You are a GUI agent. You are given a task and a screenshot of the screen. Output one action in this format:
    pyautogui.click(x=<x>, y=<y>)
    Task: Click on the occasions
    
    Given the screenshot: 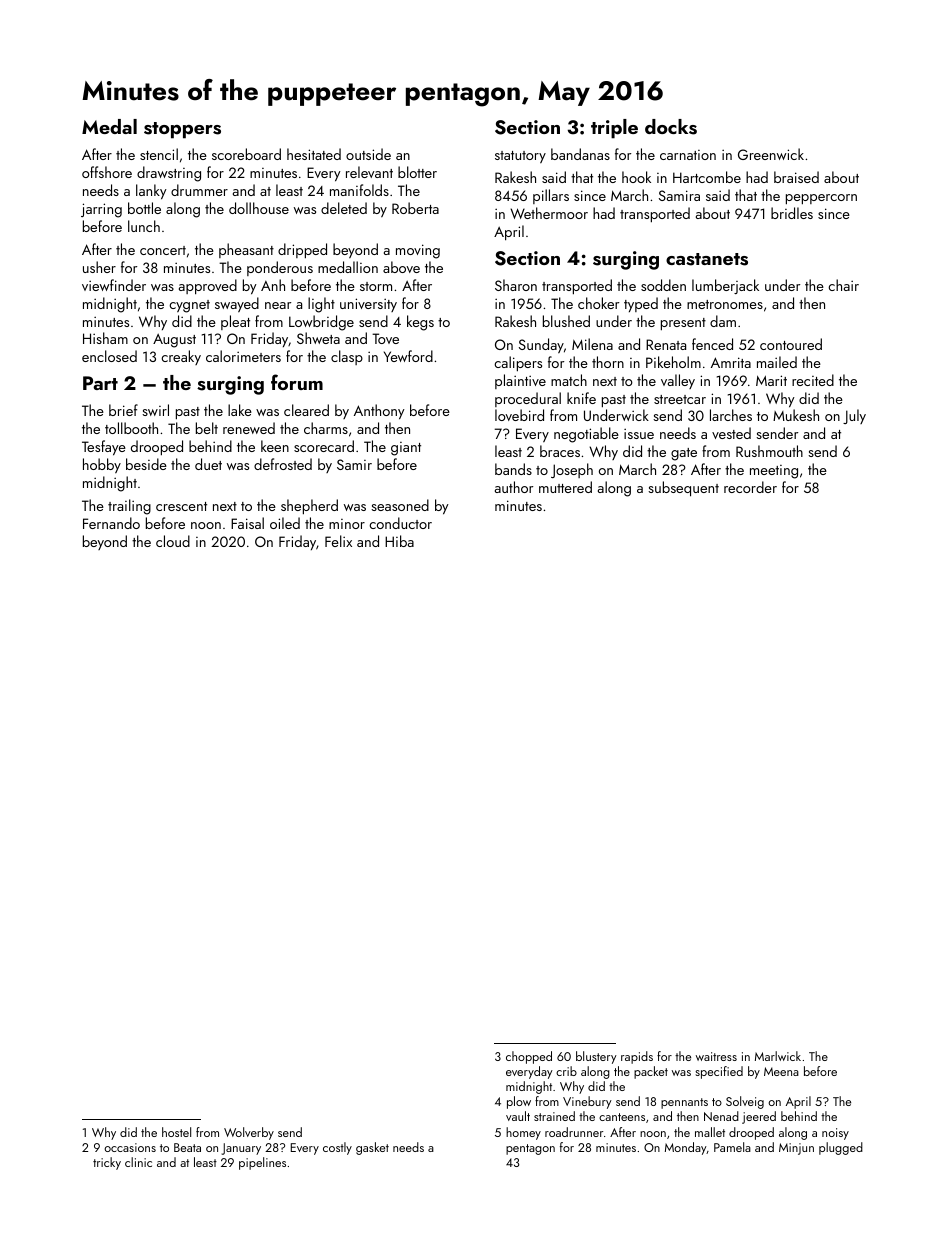 What is the action you would take?
    pyautogui.click(x=130, y=1147)
